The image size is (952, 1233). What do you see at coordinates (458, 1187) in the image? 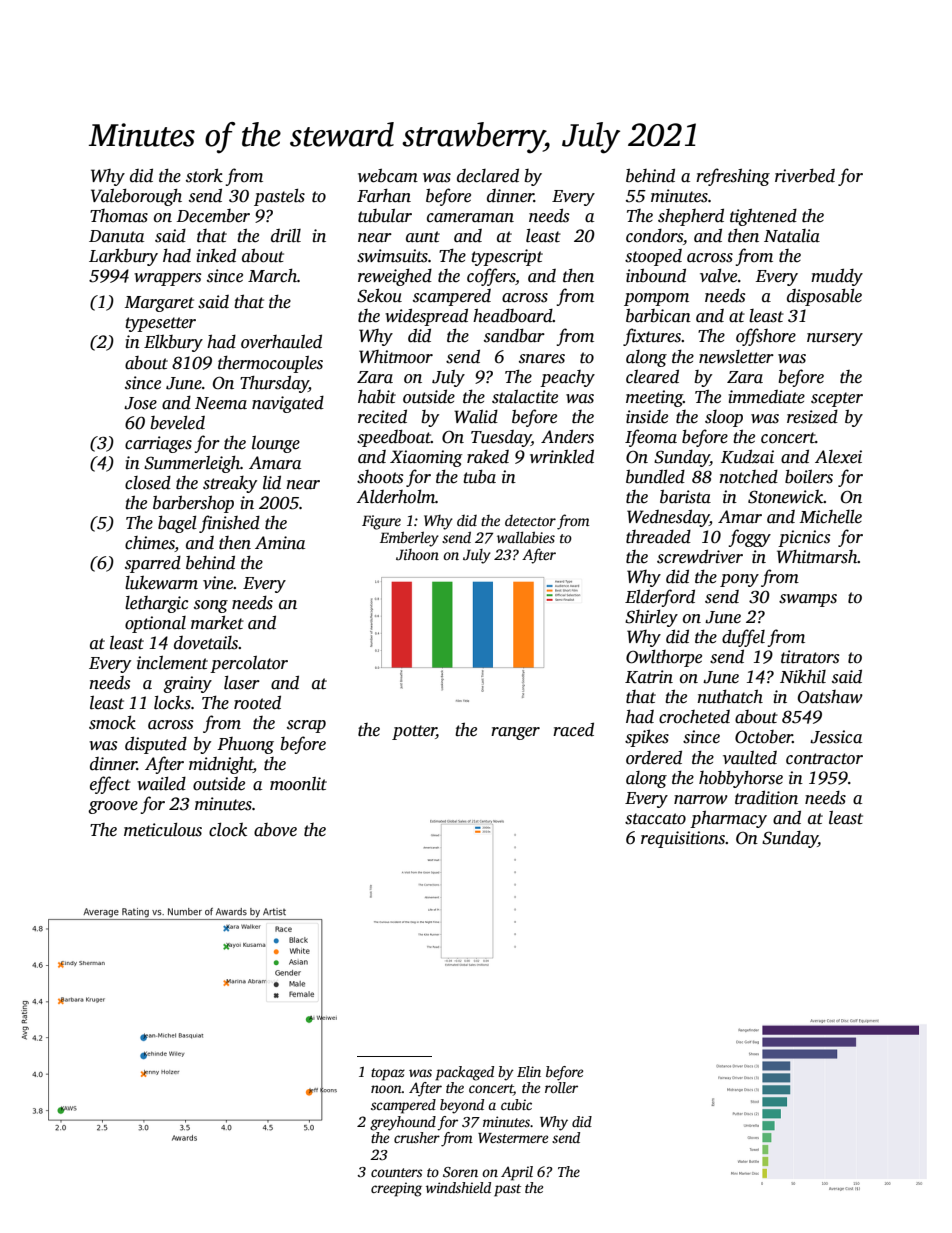
I see `windshield` at bounding box center [458, 1187].
